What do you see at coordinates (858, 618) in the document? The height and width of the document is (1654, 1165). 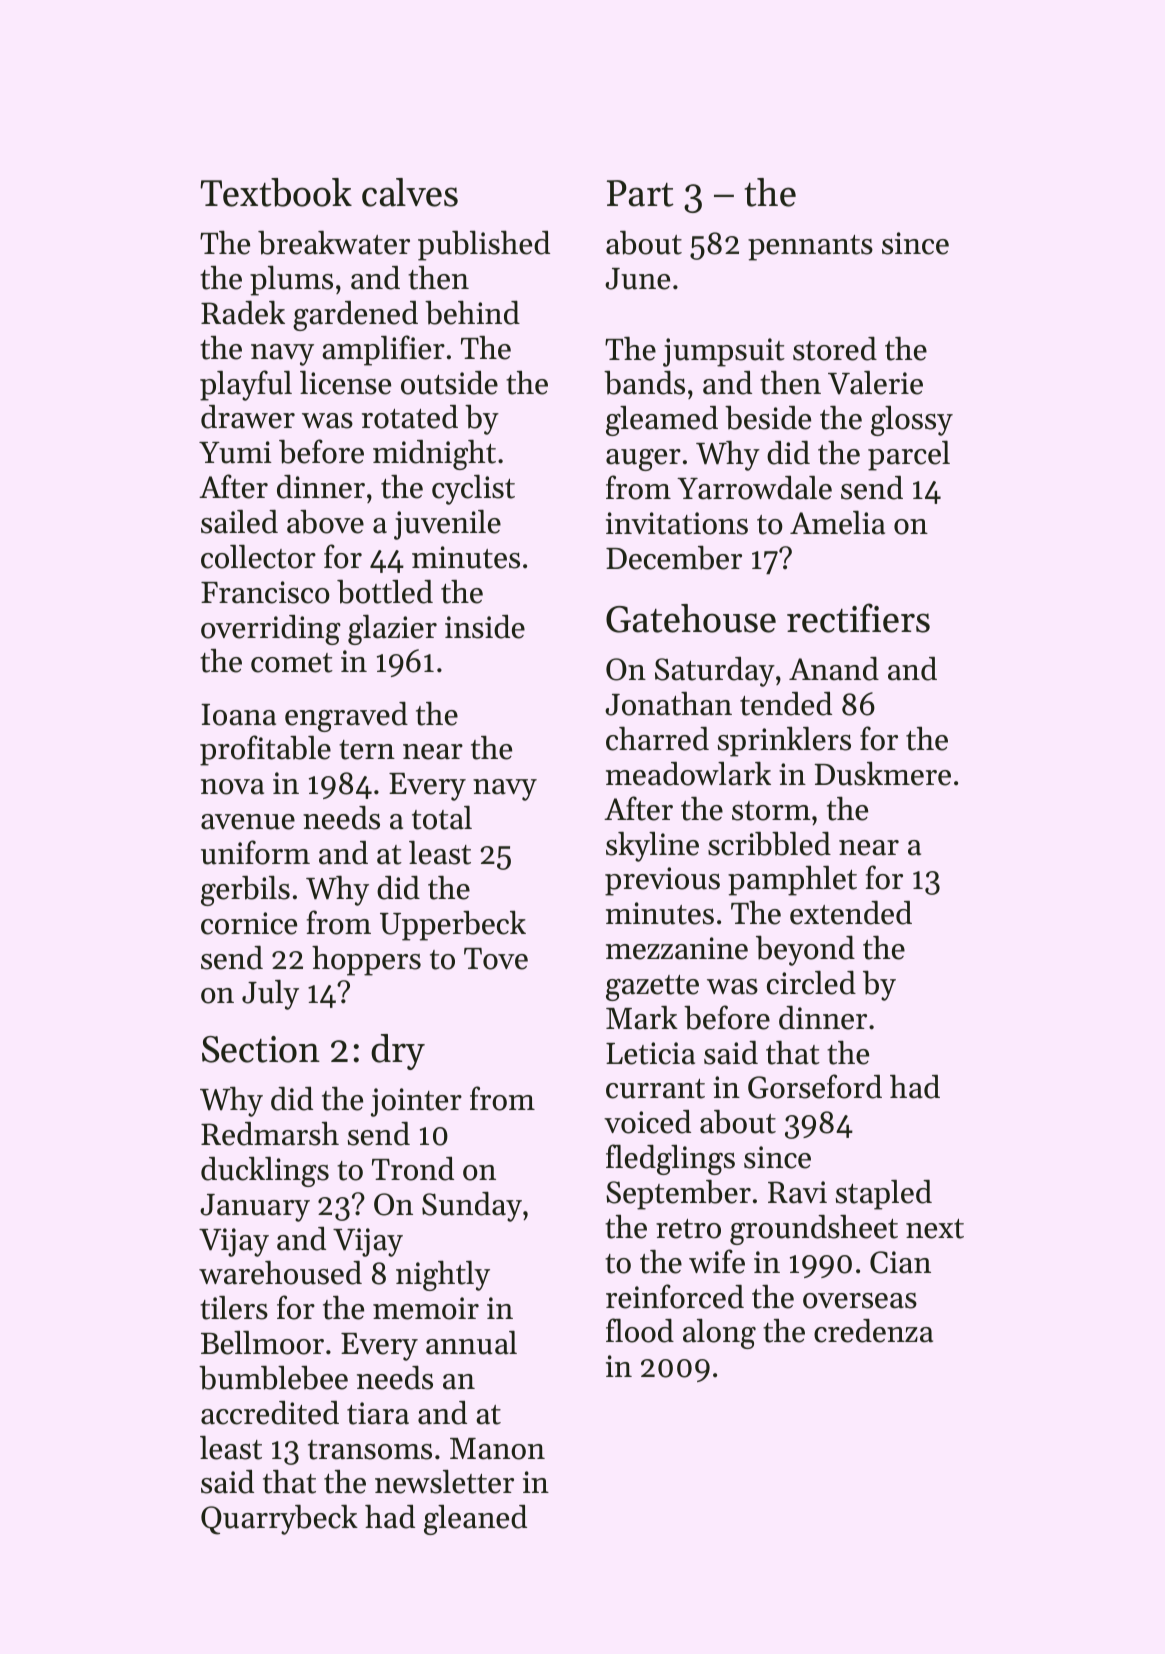 I see `rectifiers` at bounding box center [858, 618].
